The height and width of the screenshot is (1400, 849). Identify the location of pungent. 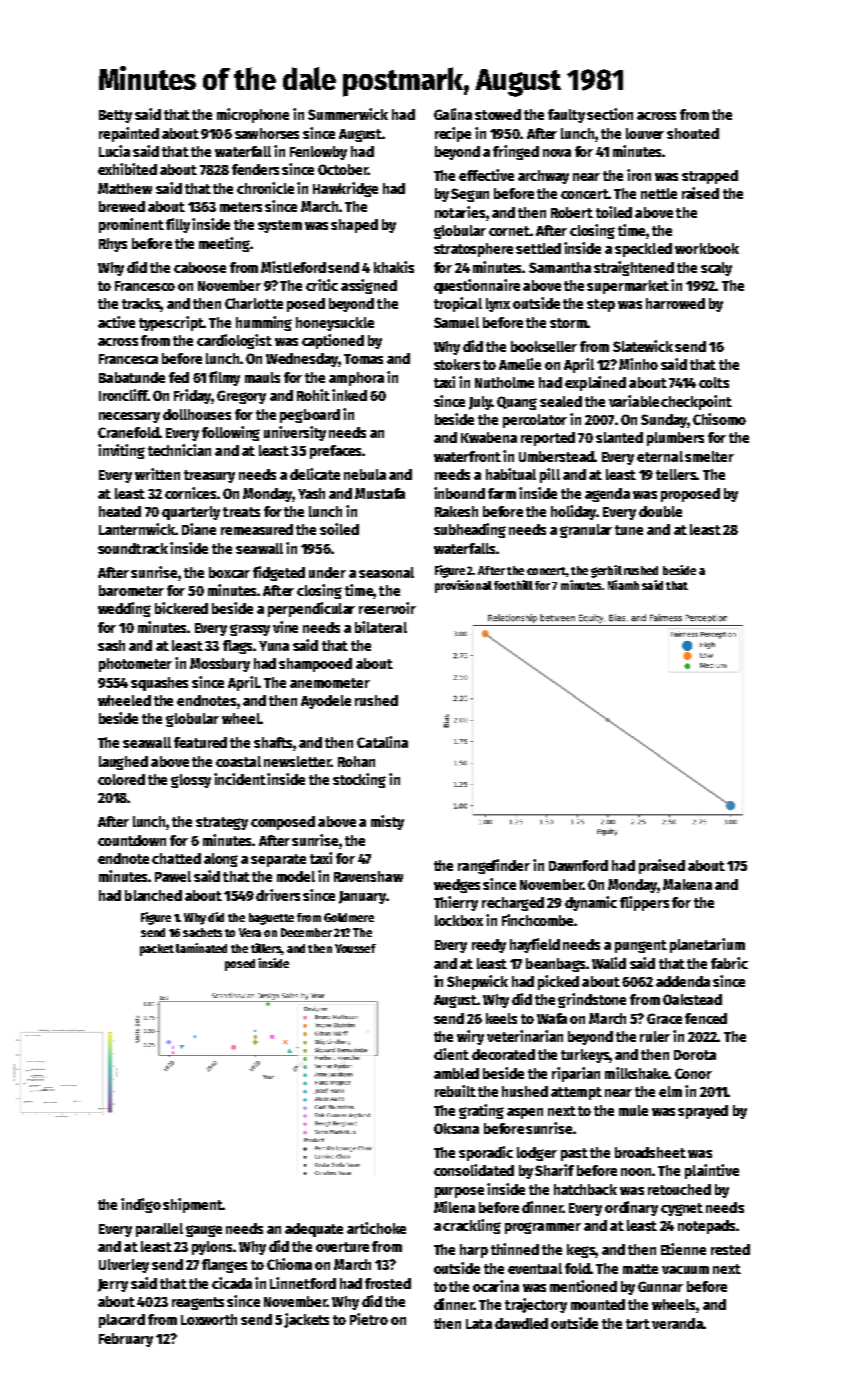
(641, 946).
